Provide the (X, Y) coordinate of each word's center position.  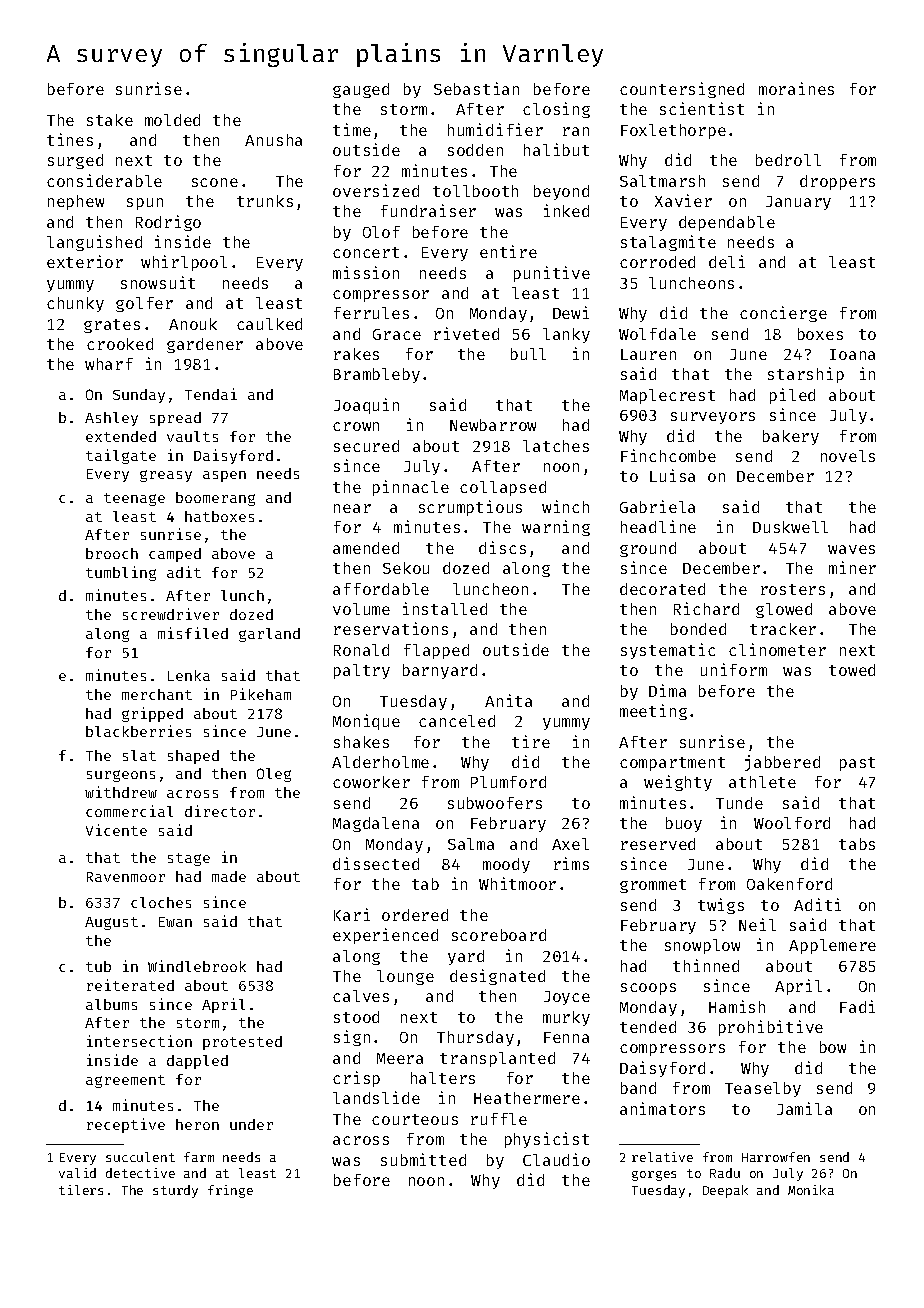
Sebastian (476, 88)
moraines (796, 88)
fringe (230, 1191)
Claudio (556, 1159)
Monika (811, 1190)
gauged (361, 90)
